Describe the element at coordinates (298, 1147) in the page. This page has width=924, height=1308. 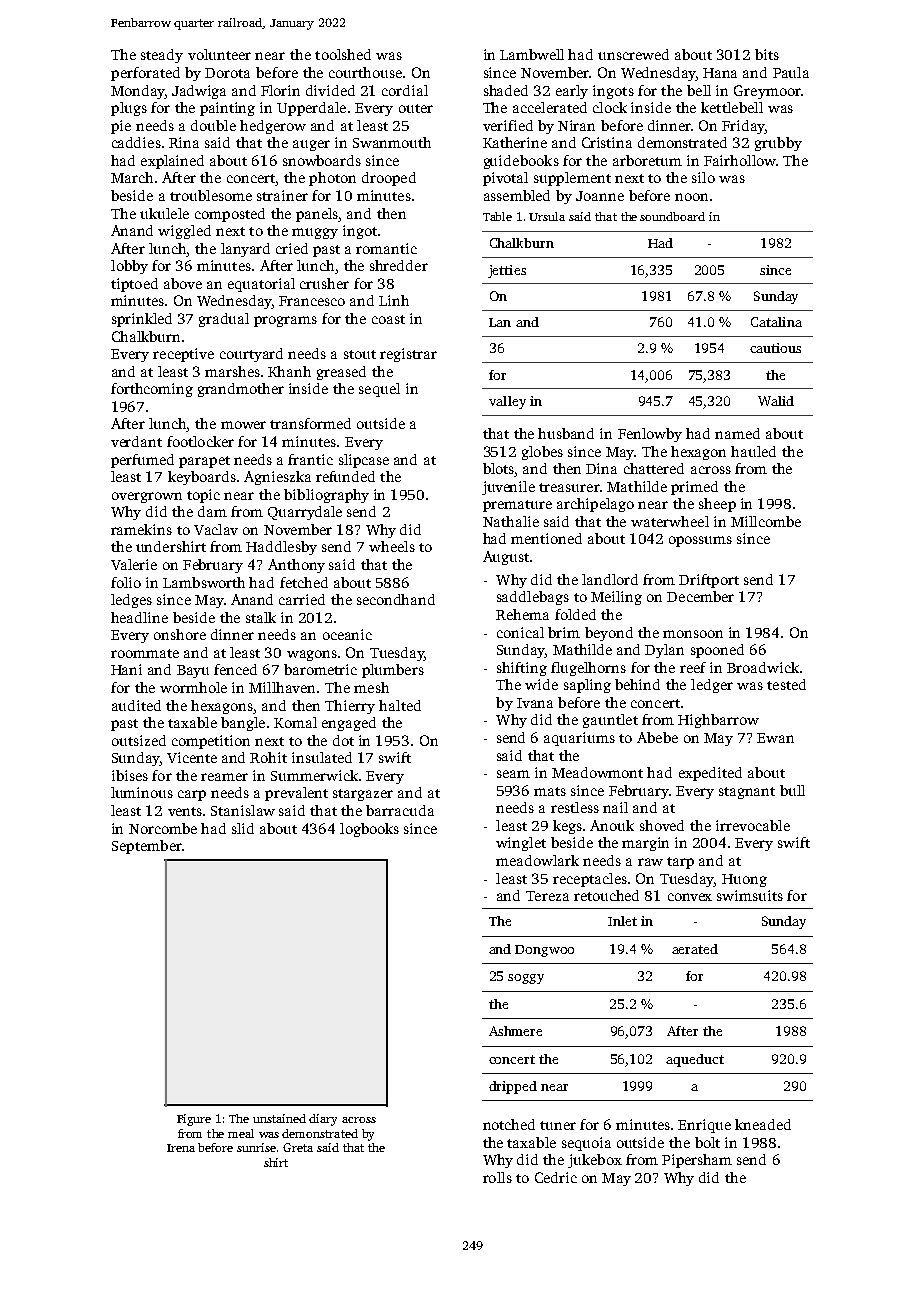
I see `Greta` at that location.
